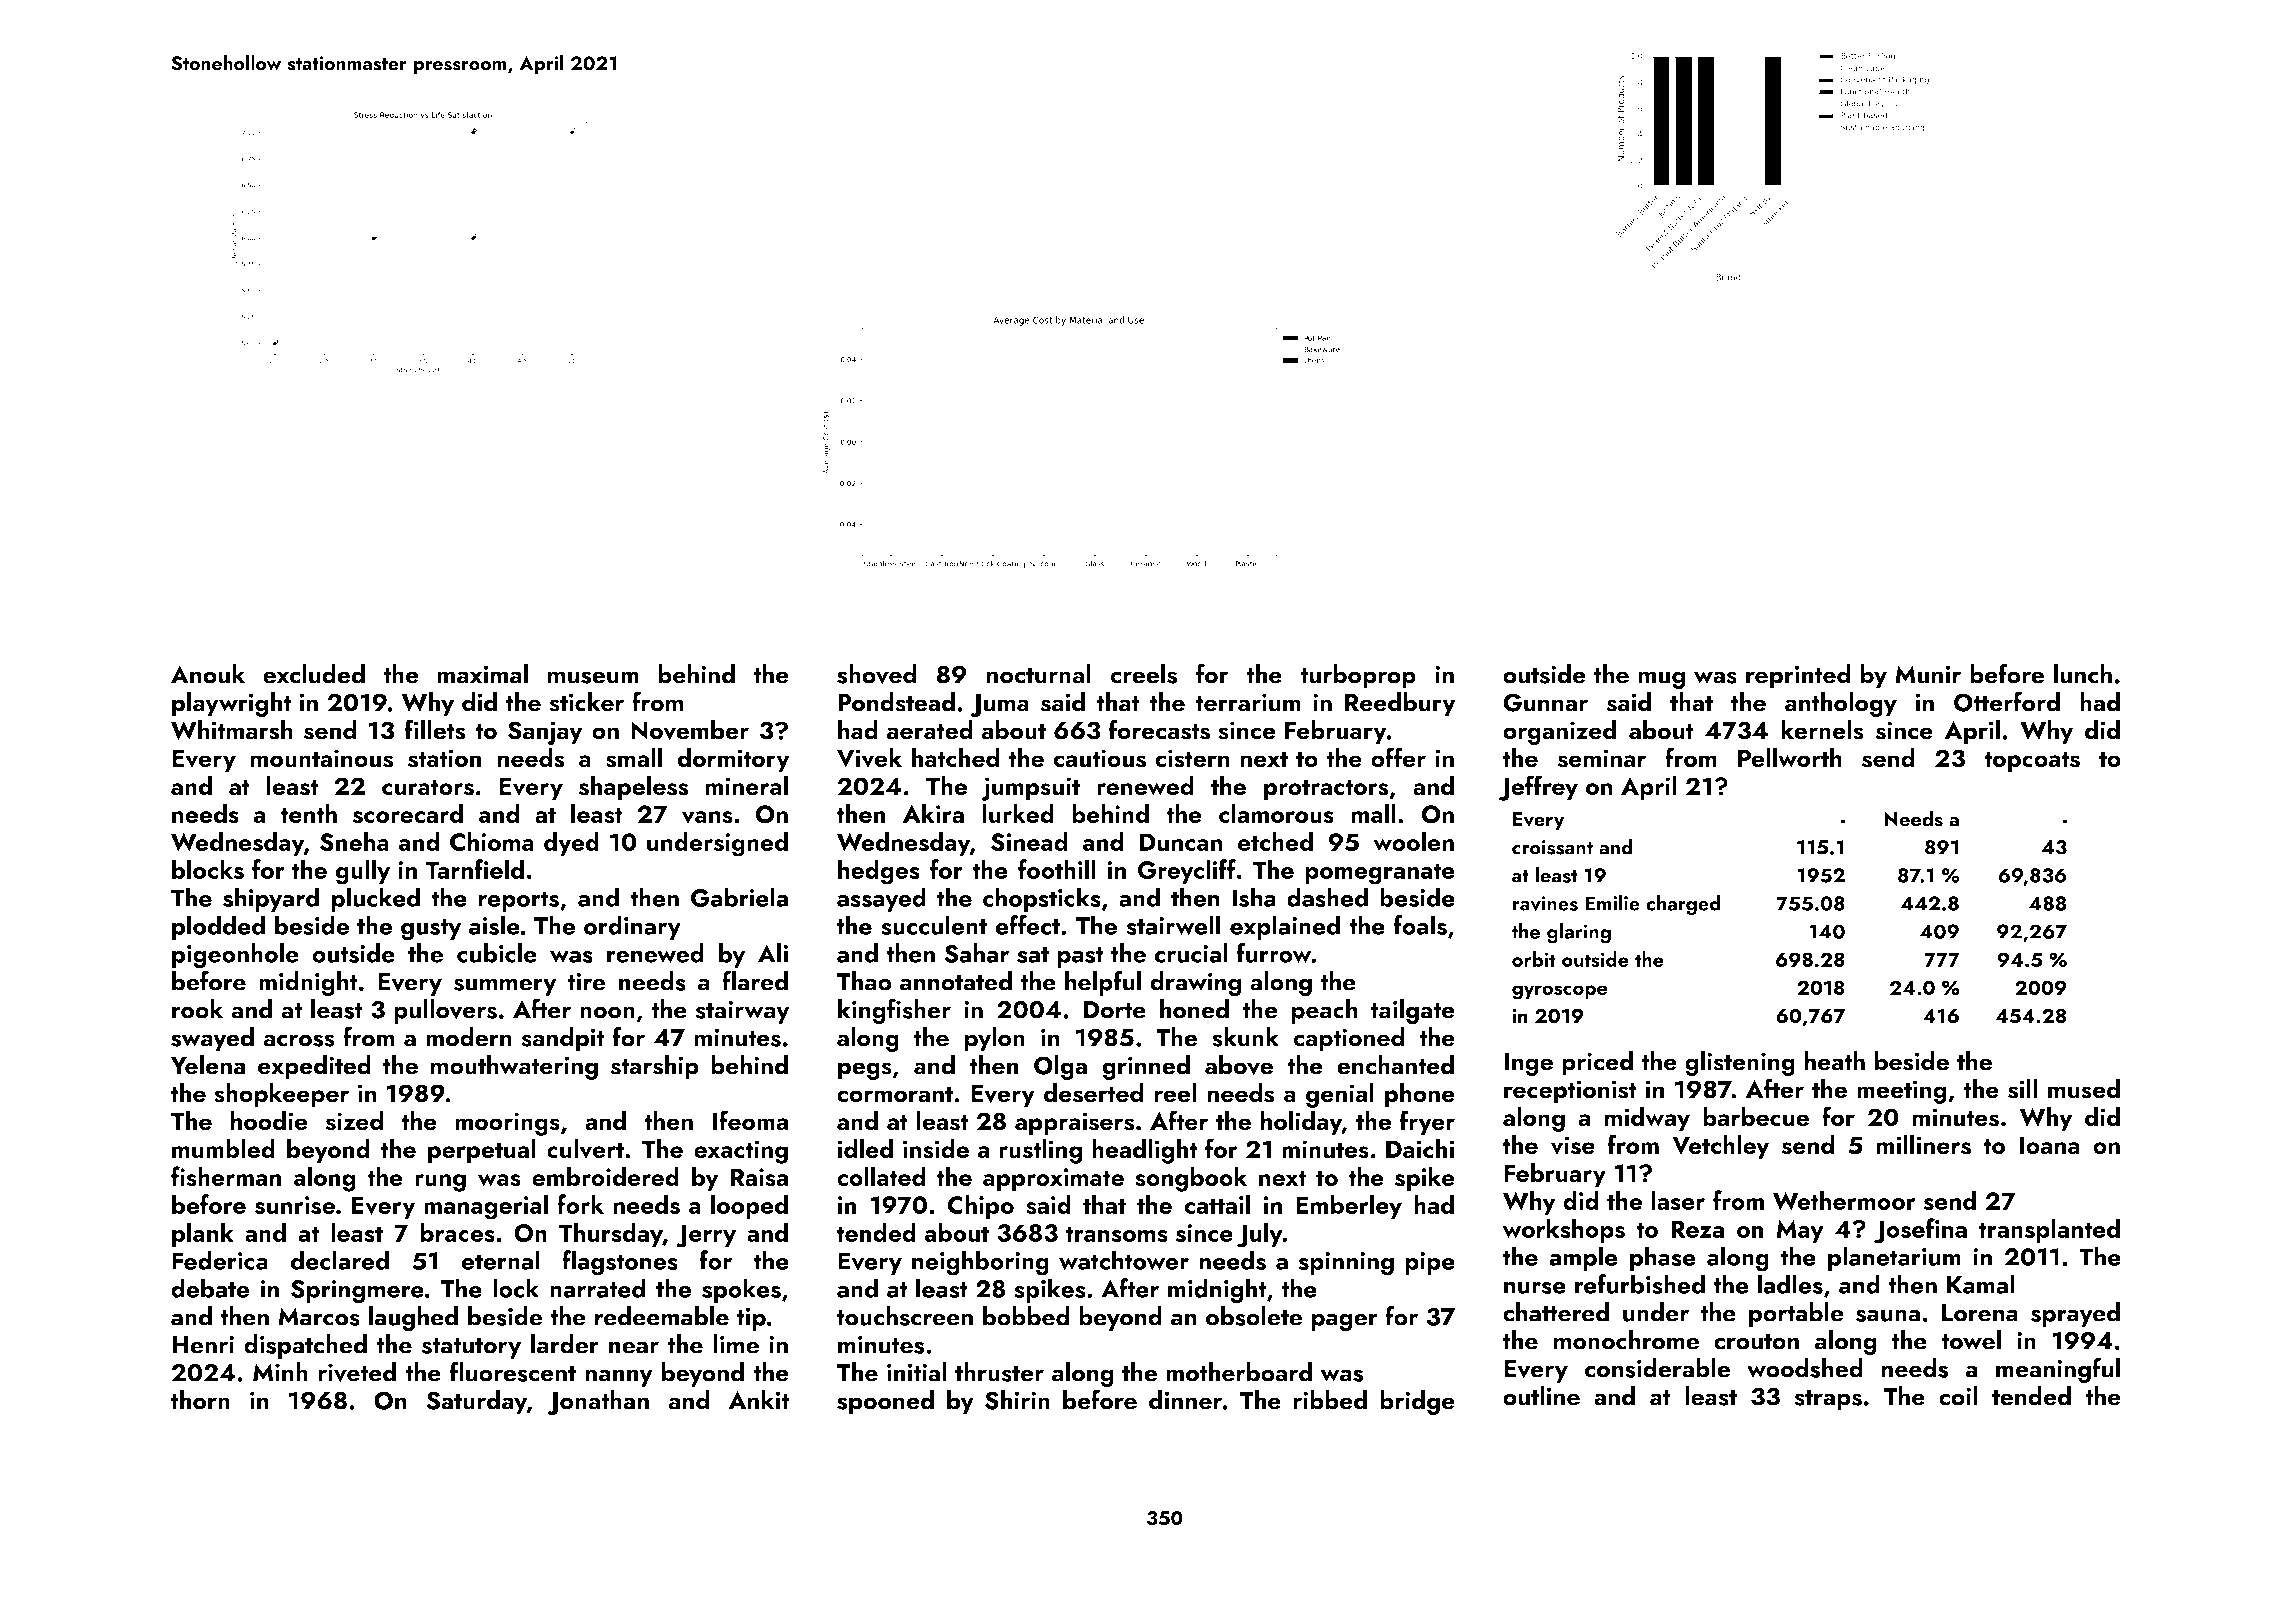  I want to click on Jonathan, so click(598, 1402).
